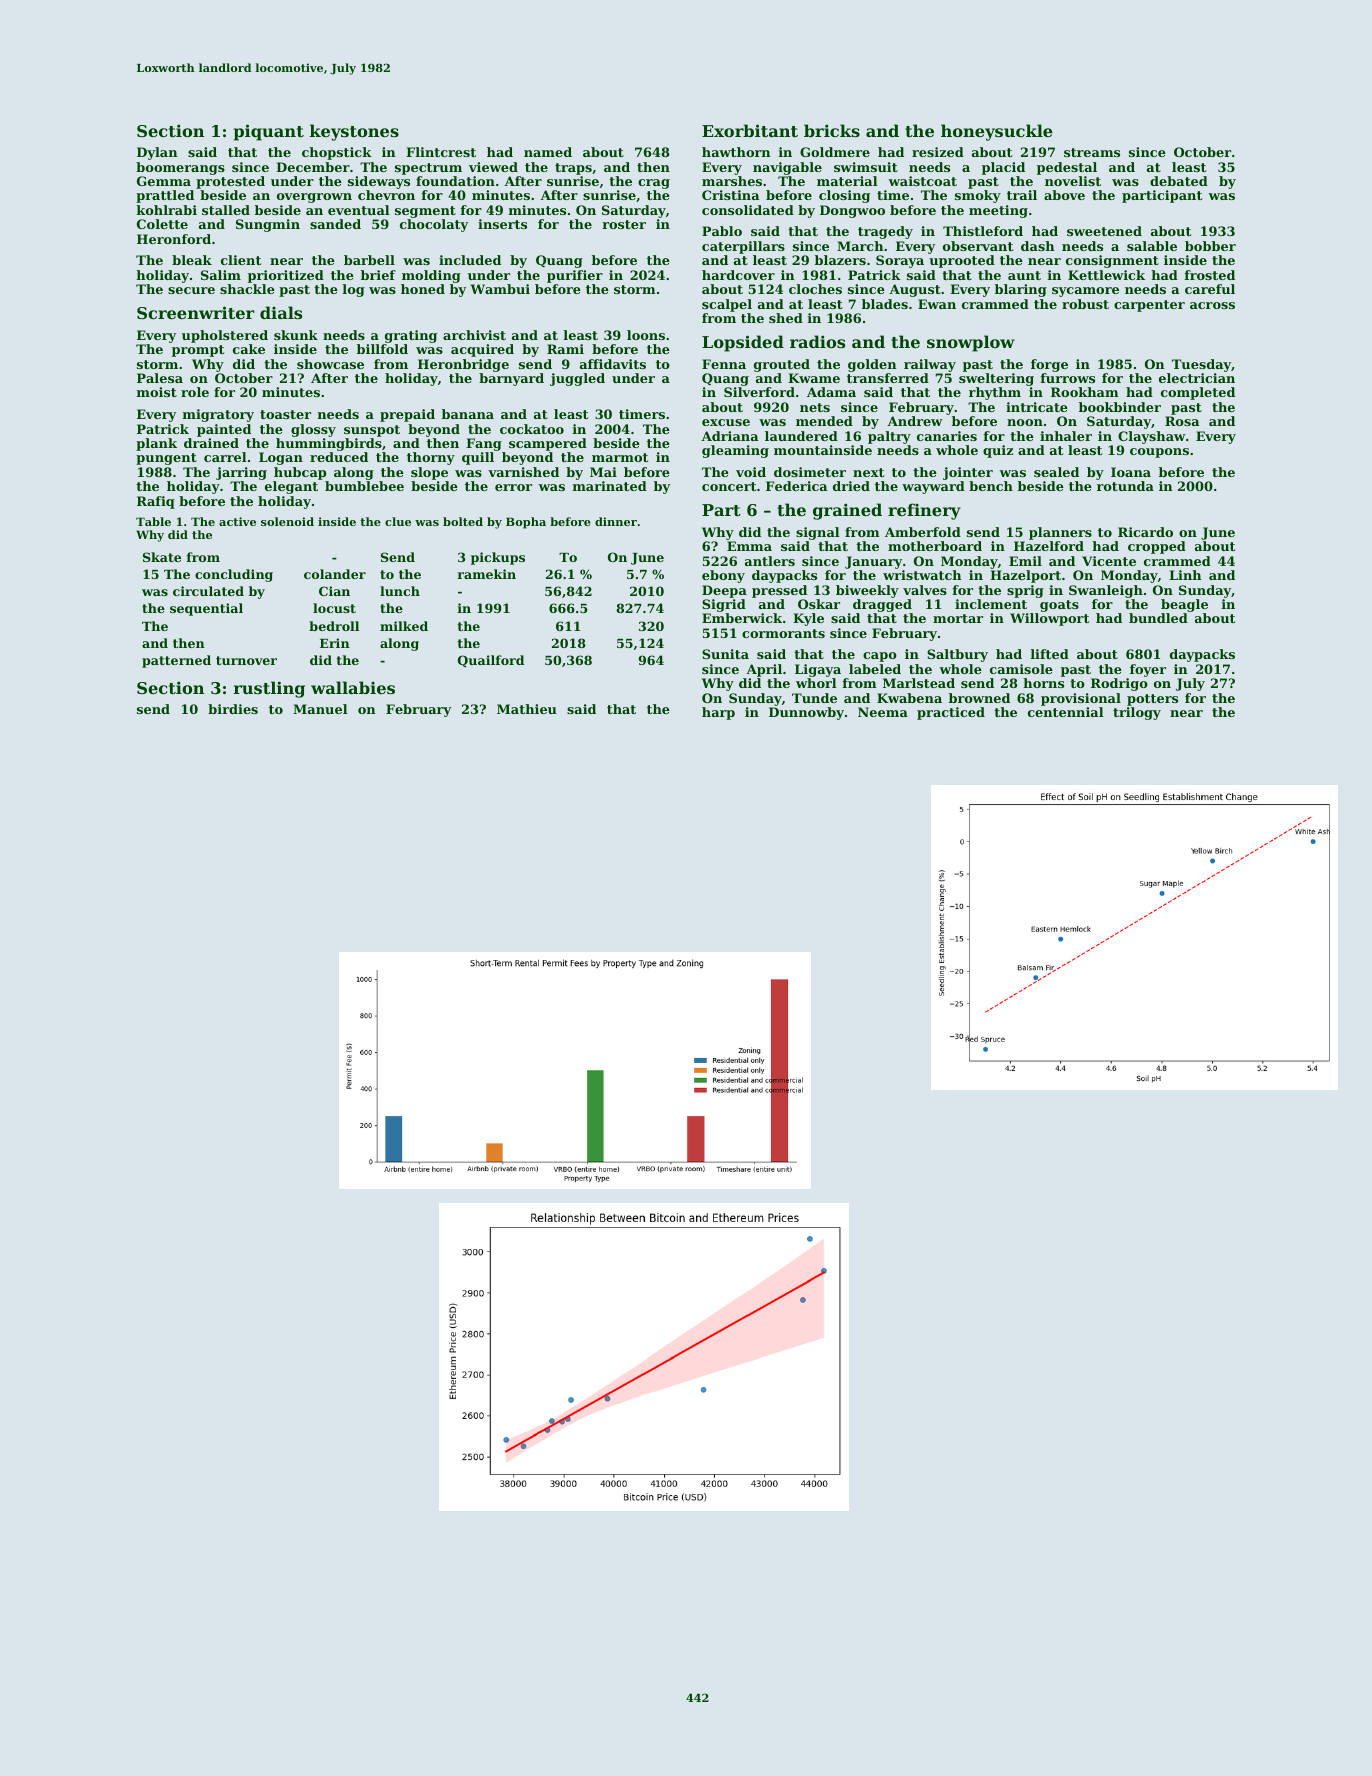 The image size is (1372, 1776). Describe the element at coordinates (198, 351) in the page. I see `prompt` at that location.
